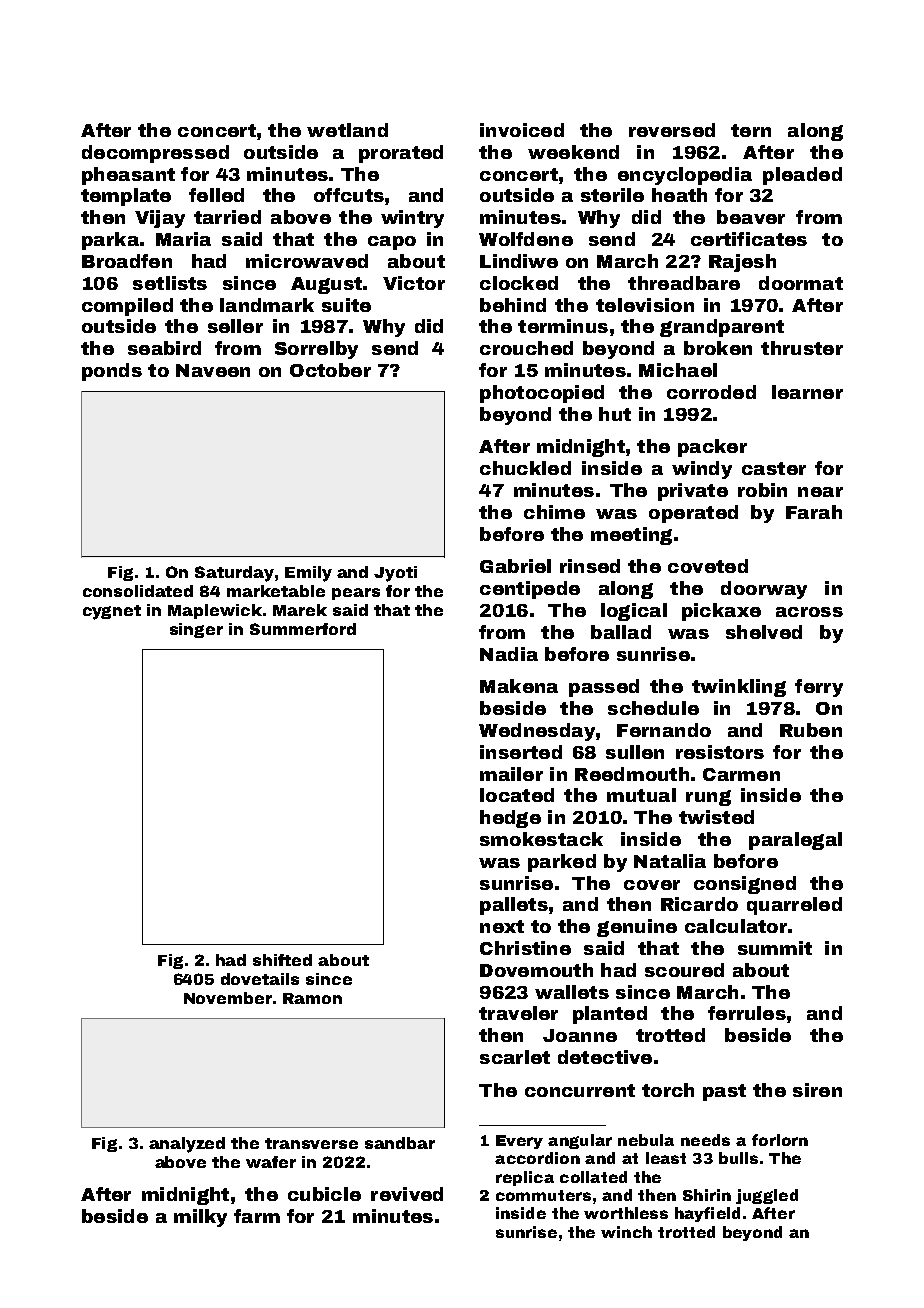 The image size is (924, 1308). I want to click on tern, so click(751, 130).
